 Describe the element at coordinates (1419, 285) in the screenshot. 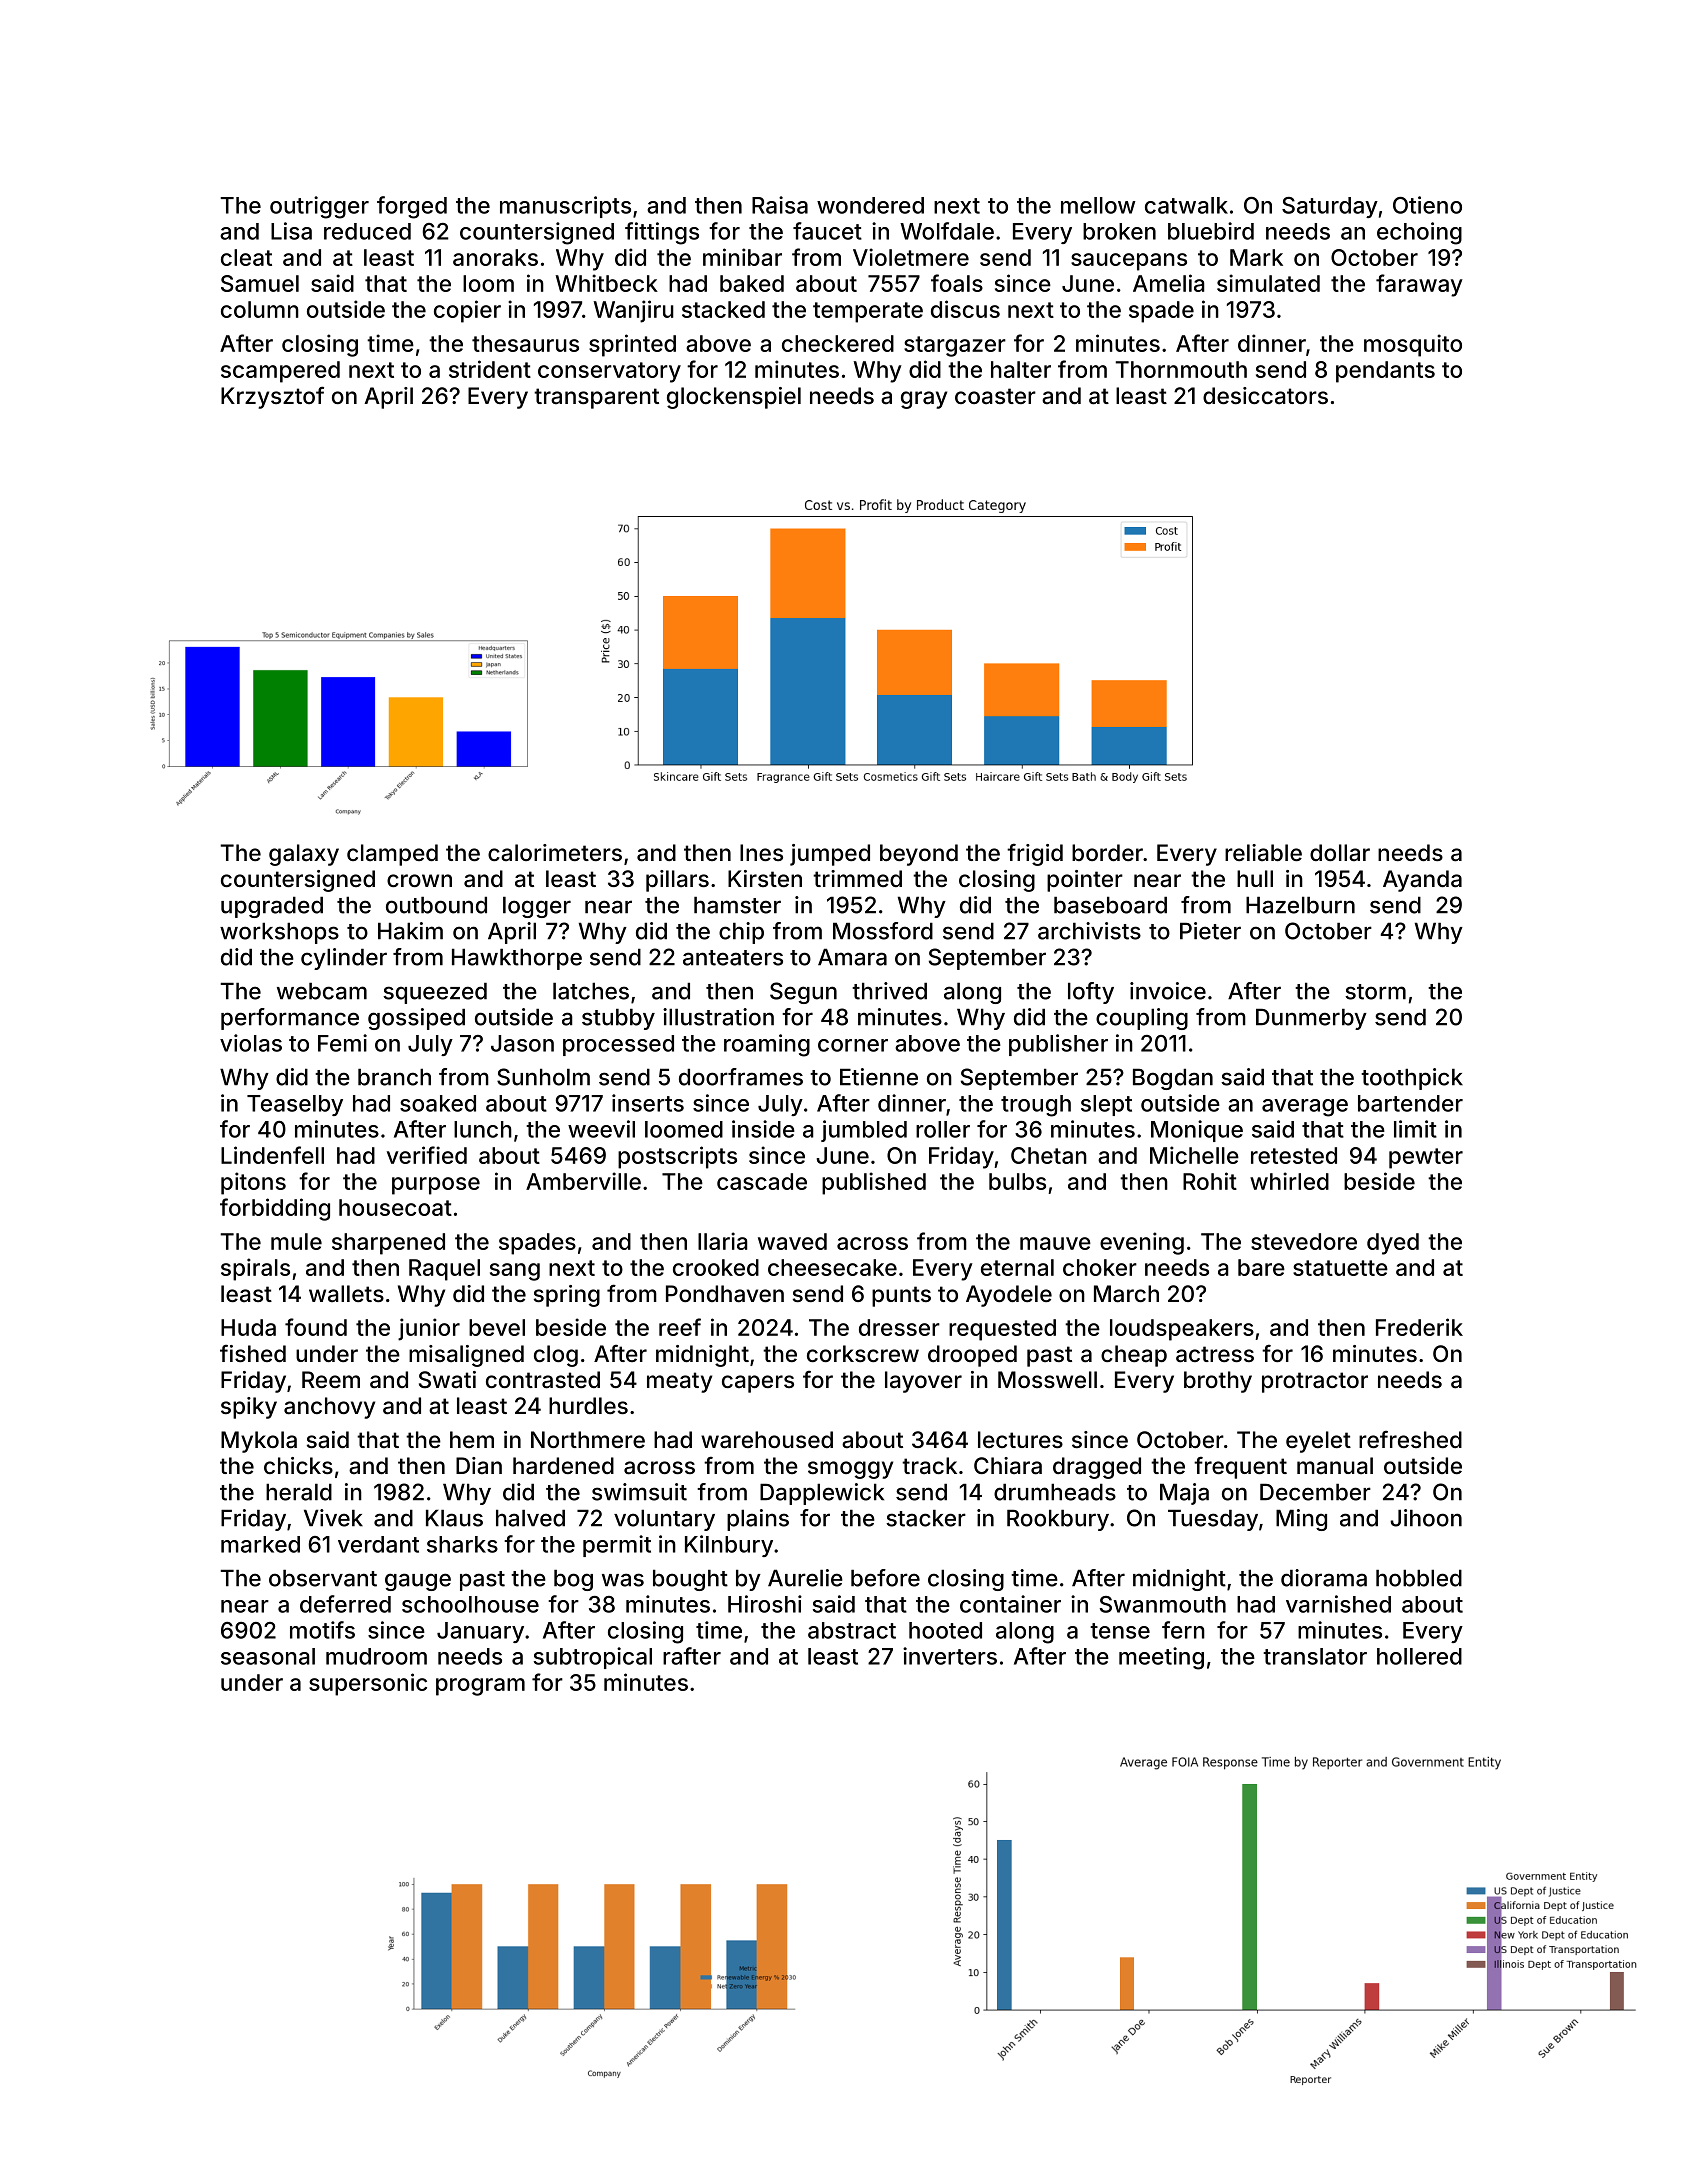

I see `faraway` at that location.
